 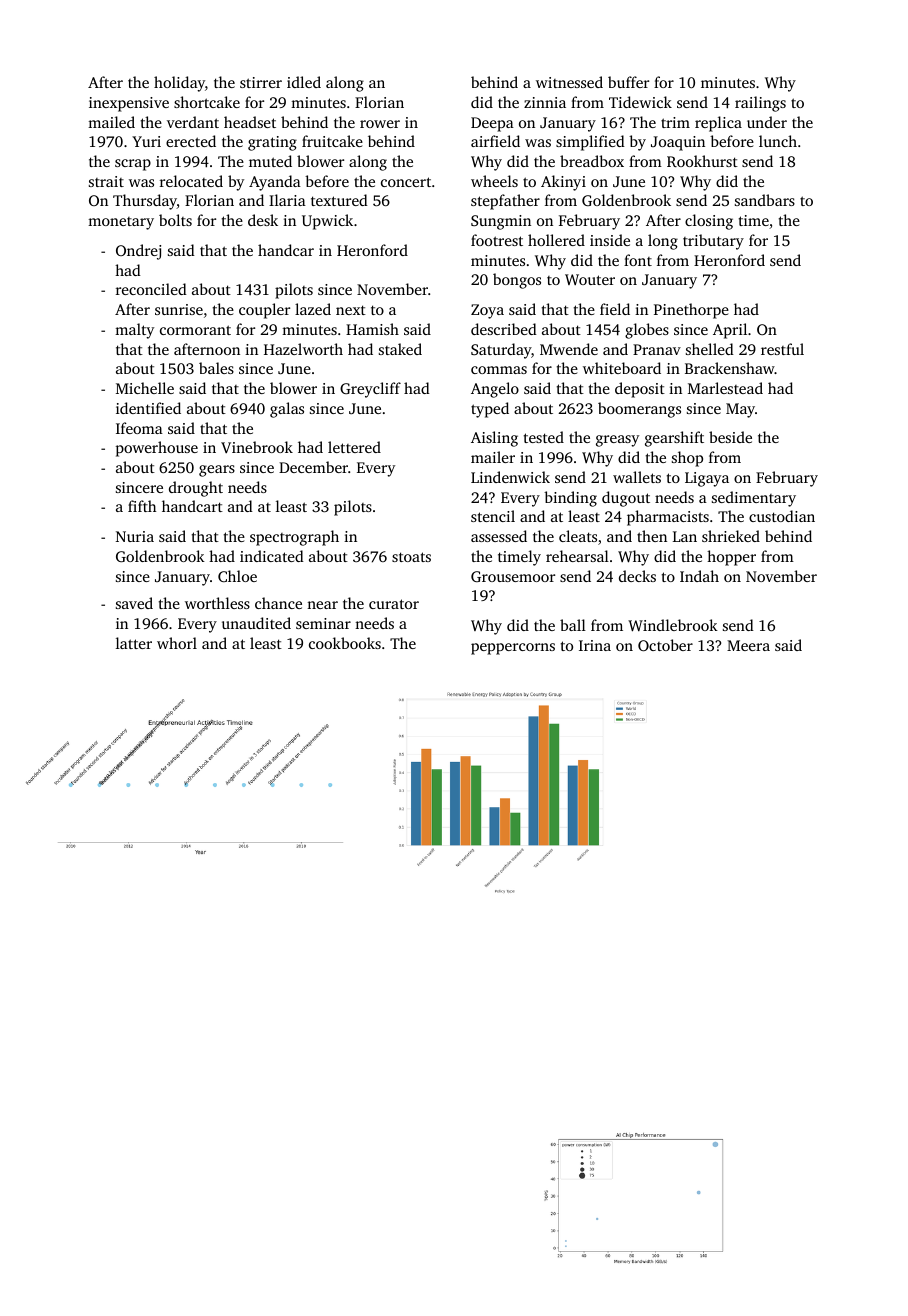 I want to click on Ligaya, so click(x=707, y=479).
